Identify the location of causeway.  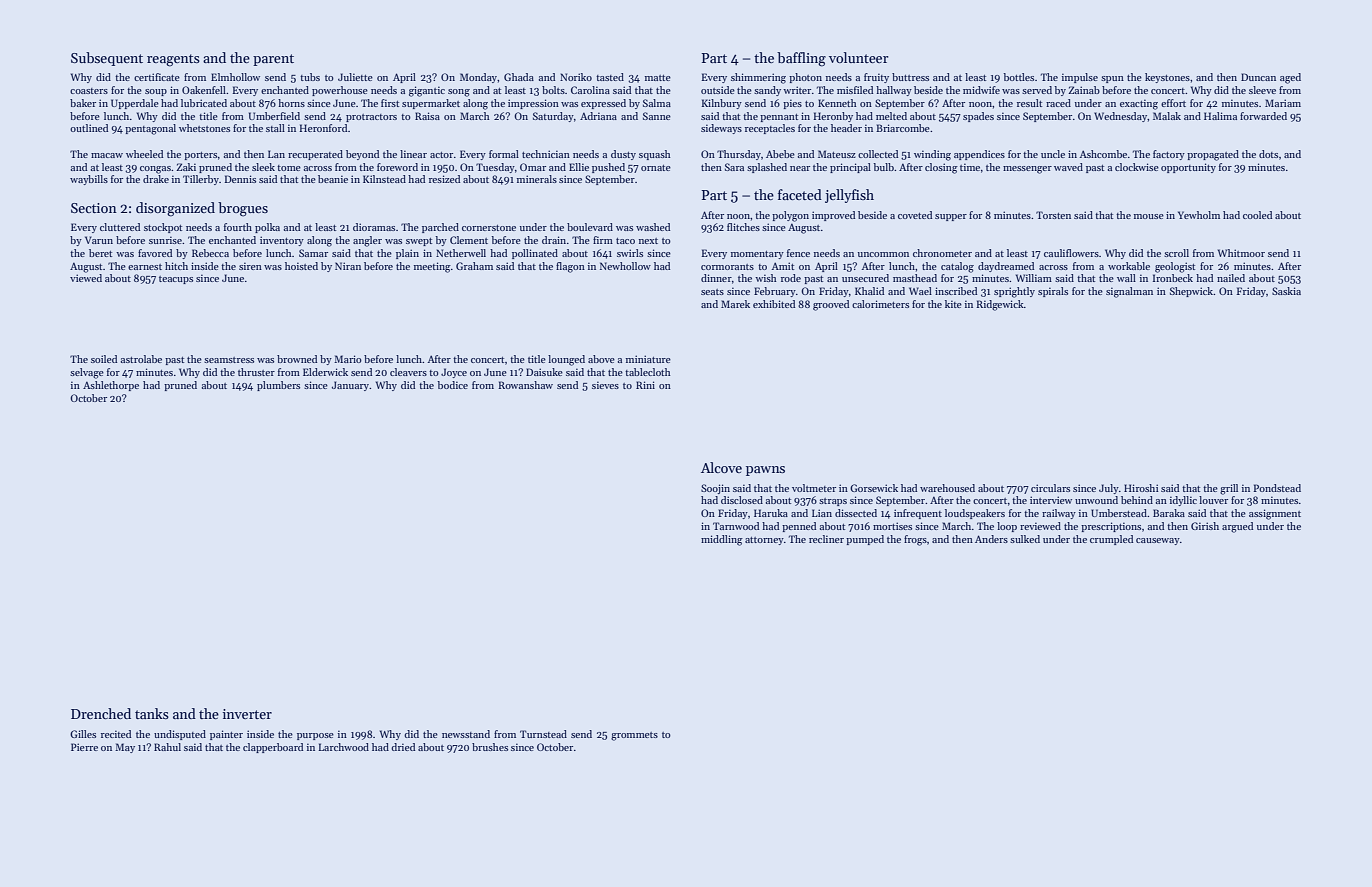
(1158, 541).
